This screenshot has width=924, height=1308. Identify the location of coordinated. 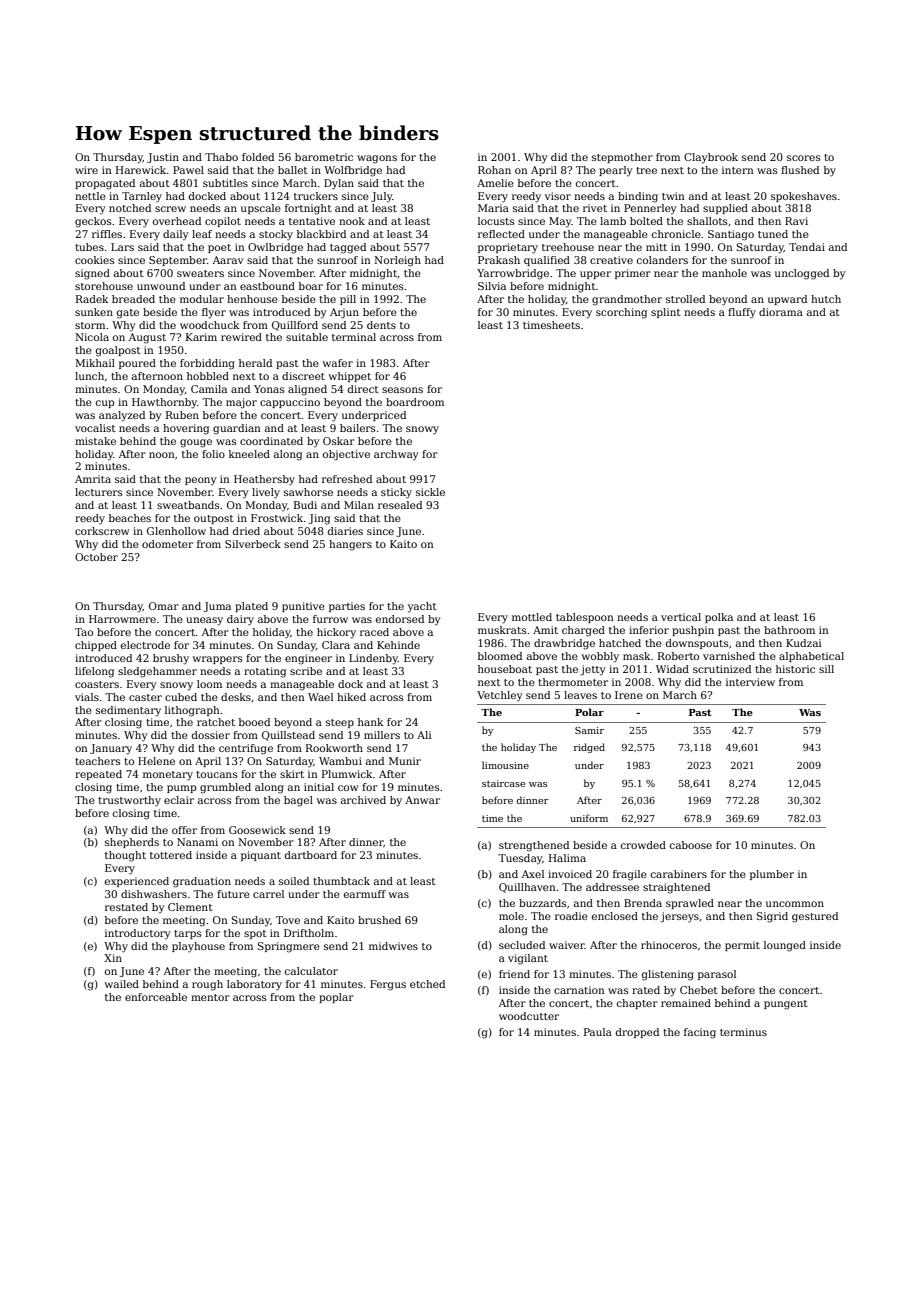
(271, 441).
